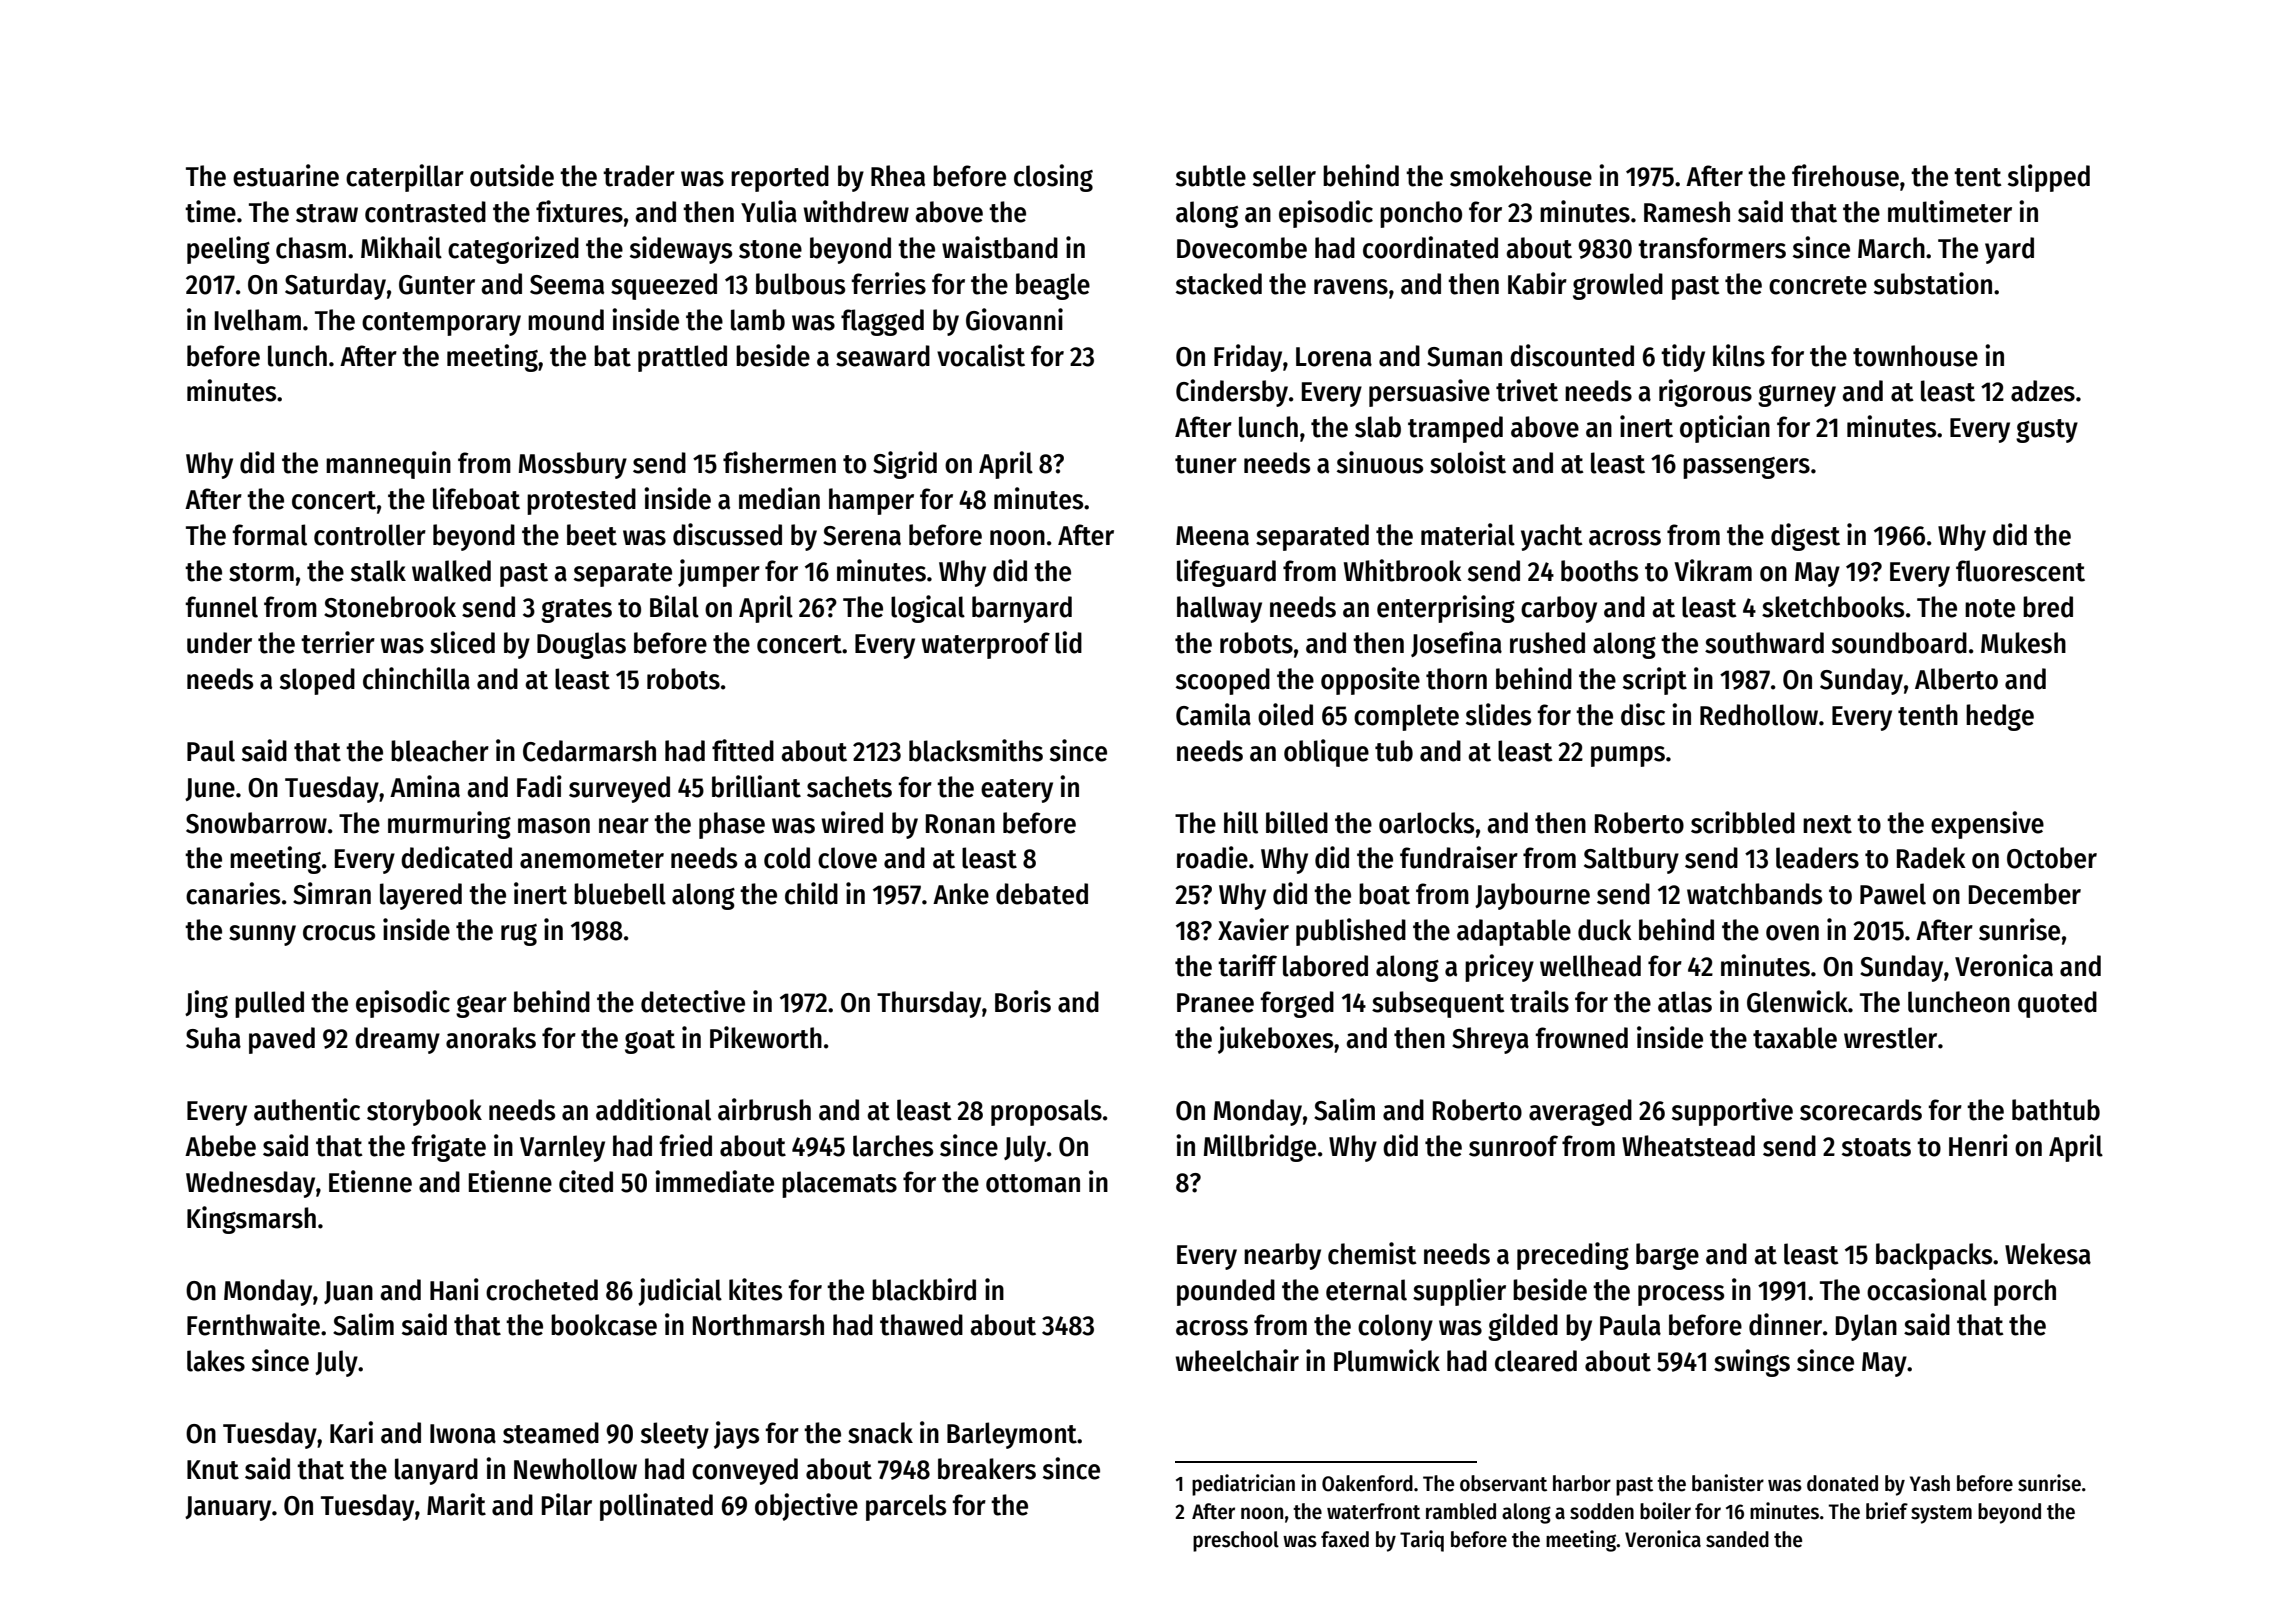 This screenshot has width=2292, height=1620. Describe the element at coordinates (456, 1504) in the screenshot. I see `Marit` at that location.
